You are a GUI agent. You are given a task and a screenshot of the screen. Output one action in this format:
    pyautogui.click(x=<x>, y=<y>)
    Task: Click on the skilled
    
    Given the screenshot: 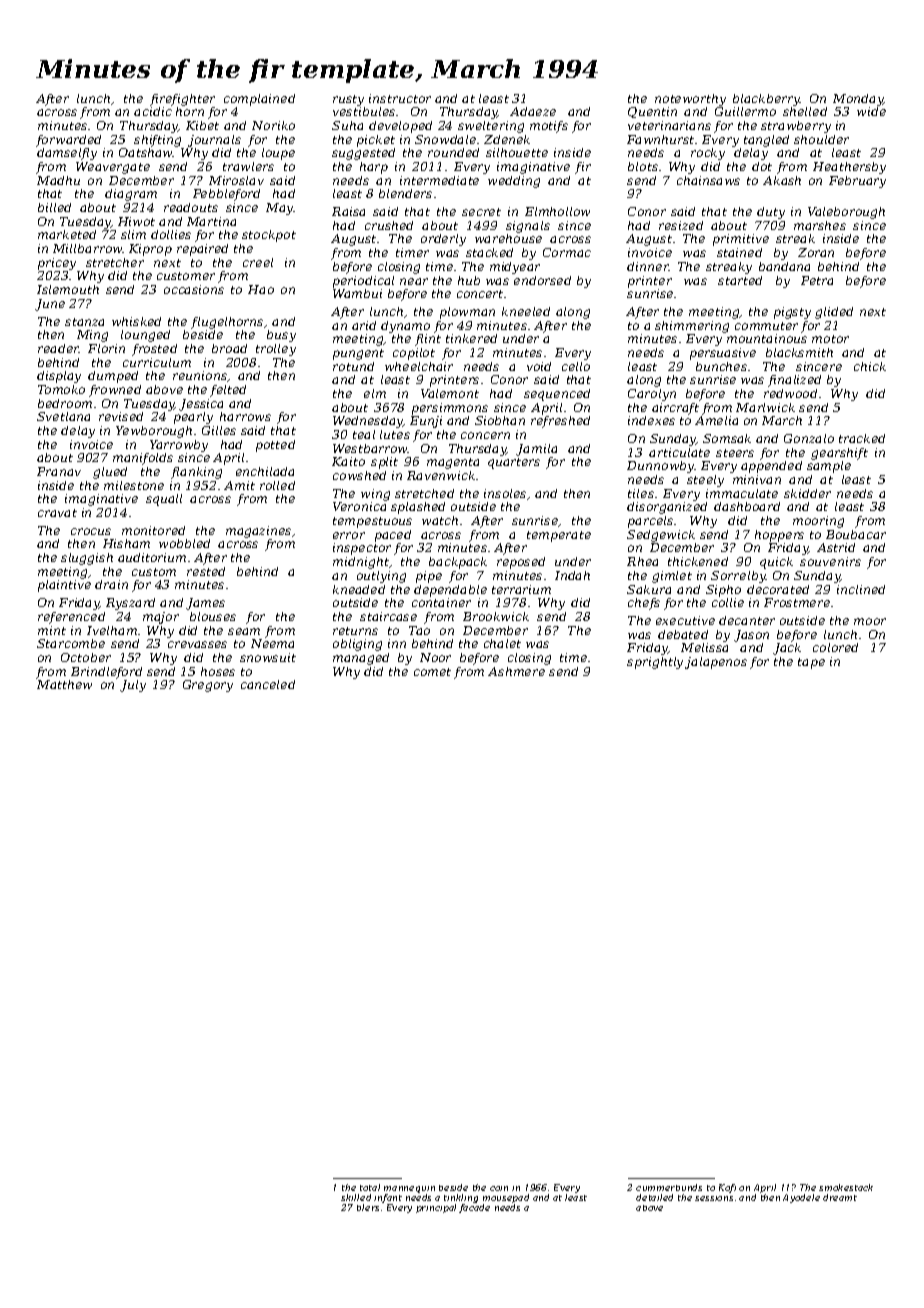 What is the action you would take?
    pyautogui.click(x=356, y=1197)
